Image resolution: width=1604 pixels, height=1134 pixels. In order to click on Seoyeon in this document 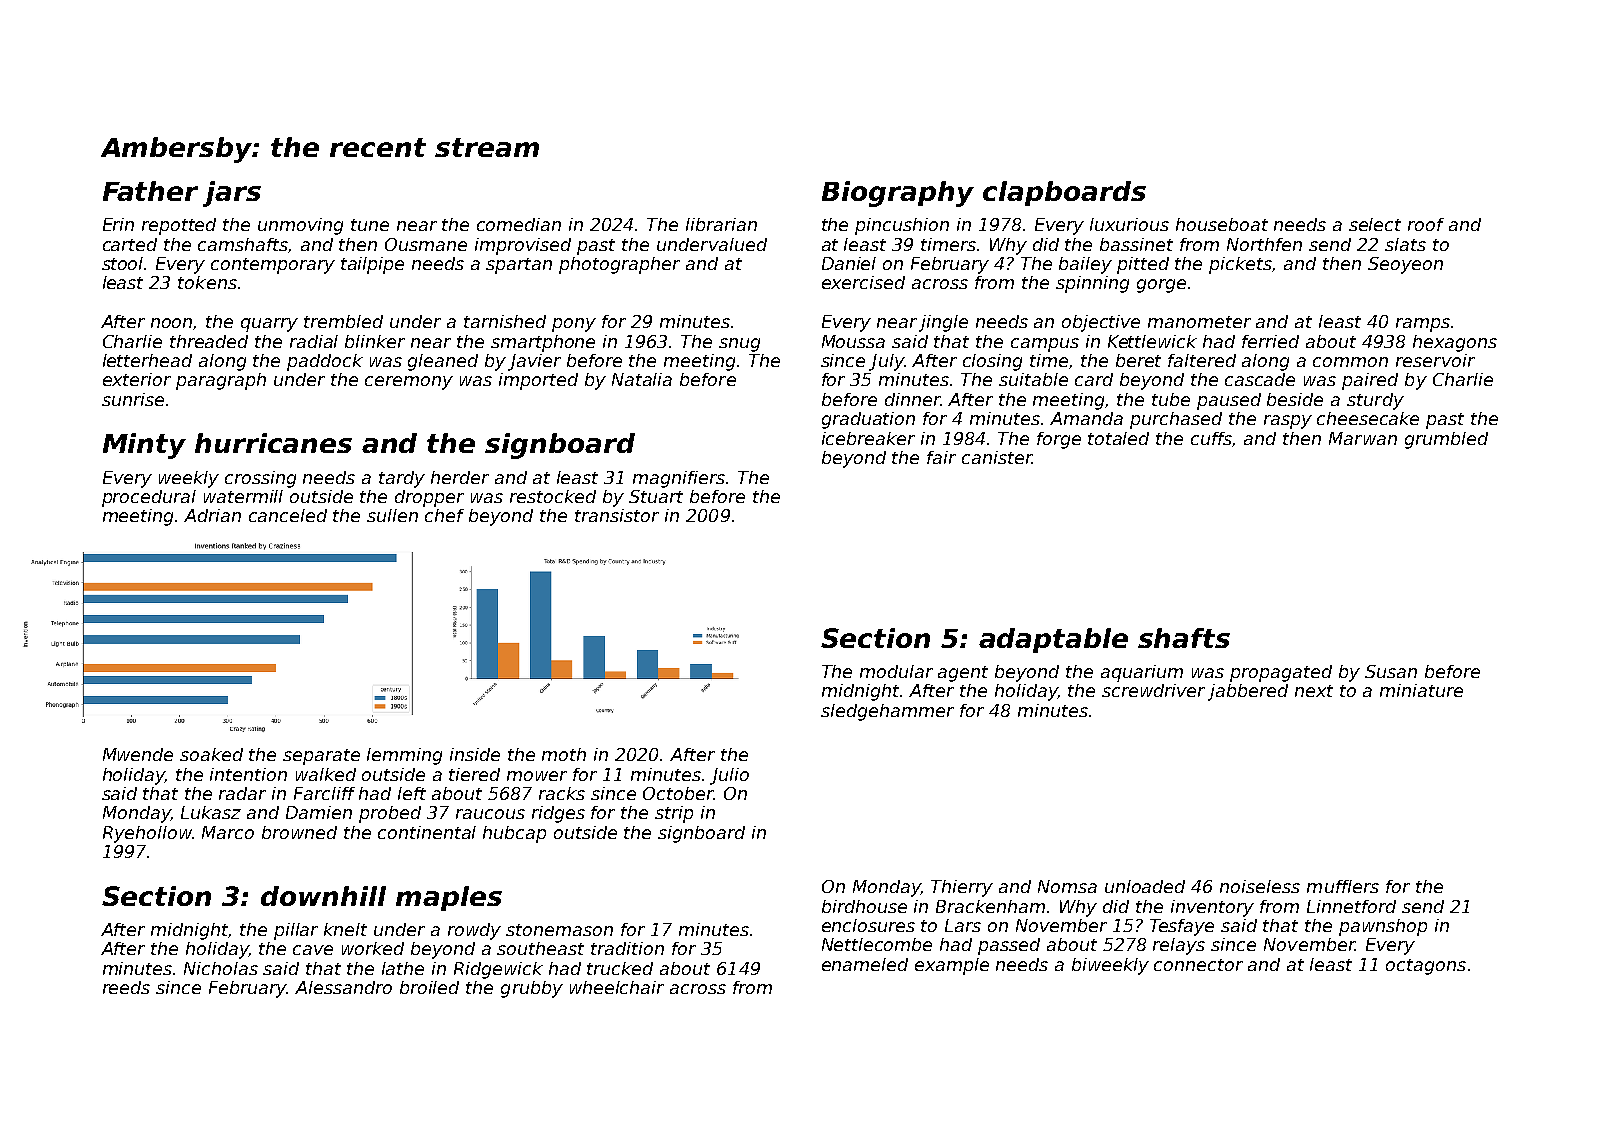, I will do `click(1405, 265)`.
